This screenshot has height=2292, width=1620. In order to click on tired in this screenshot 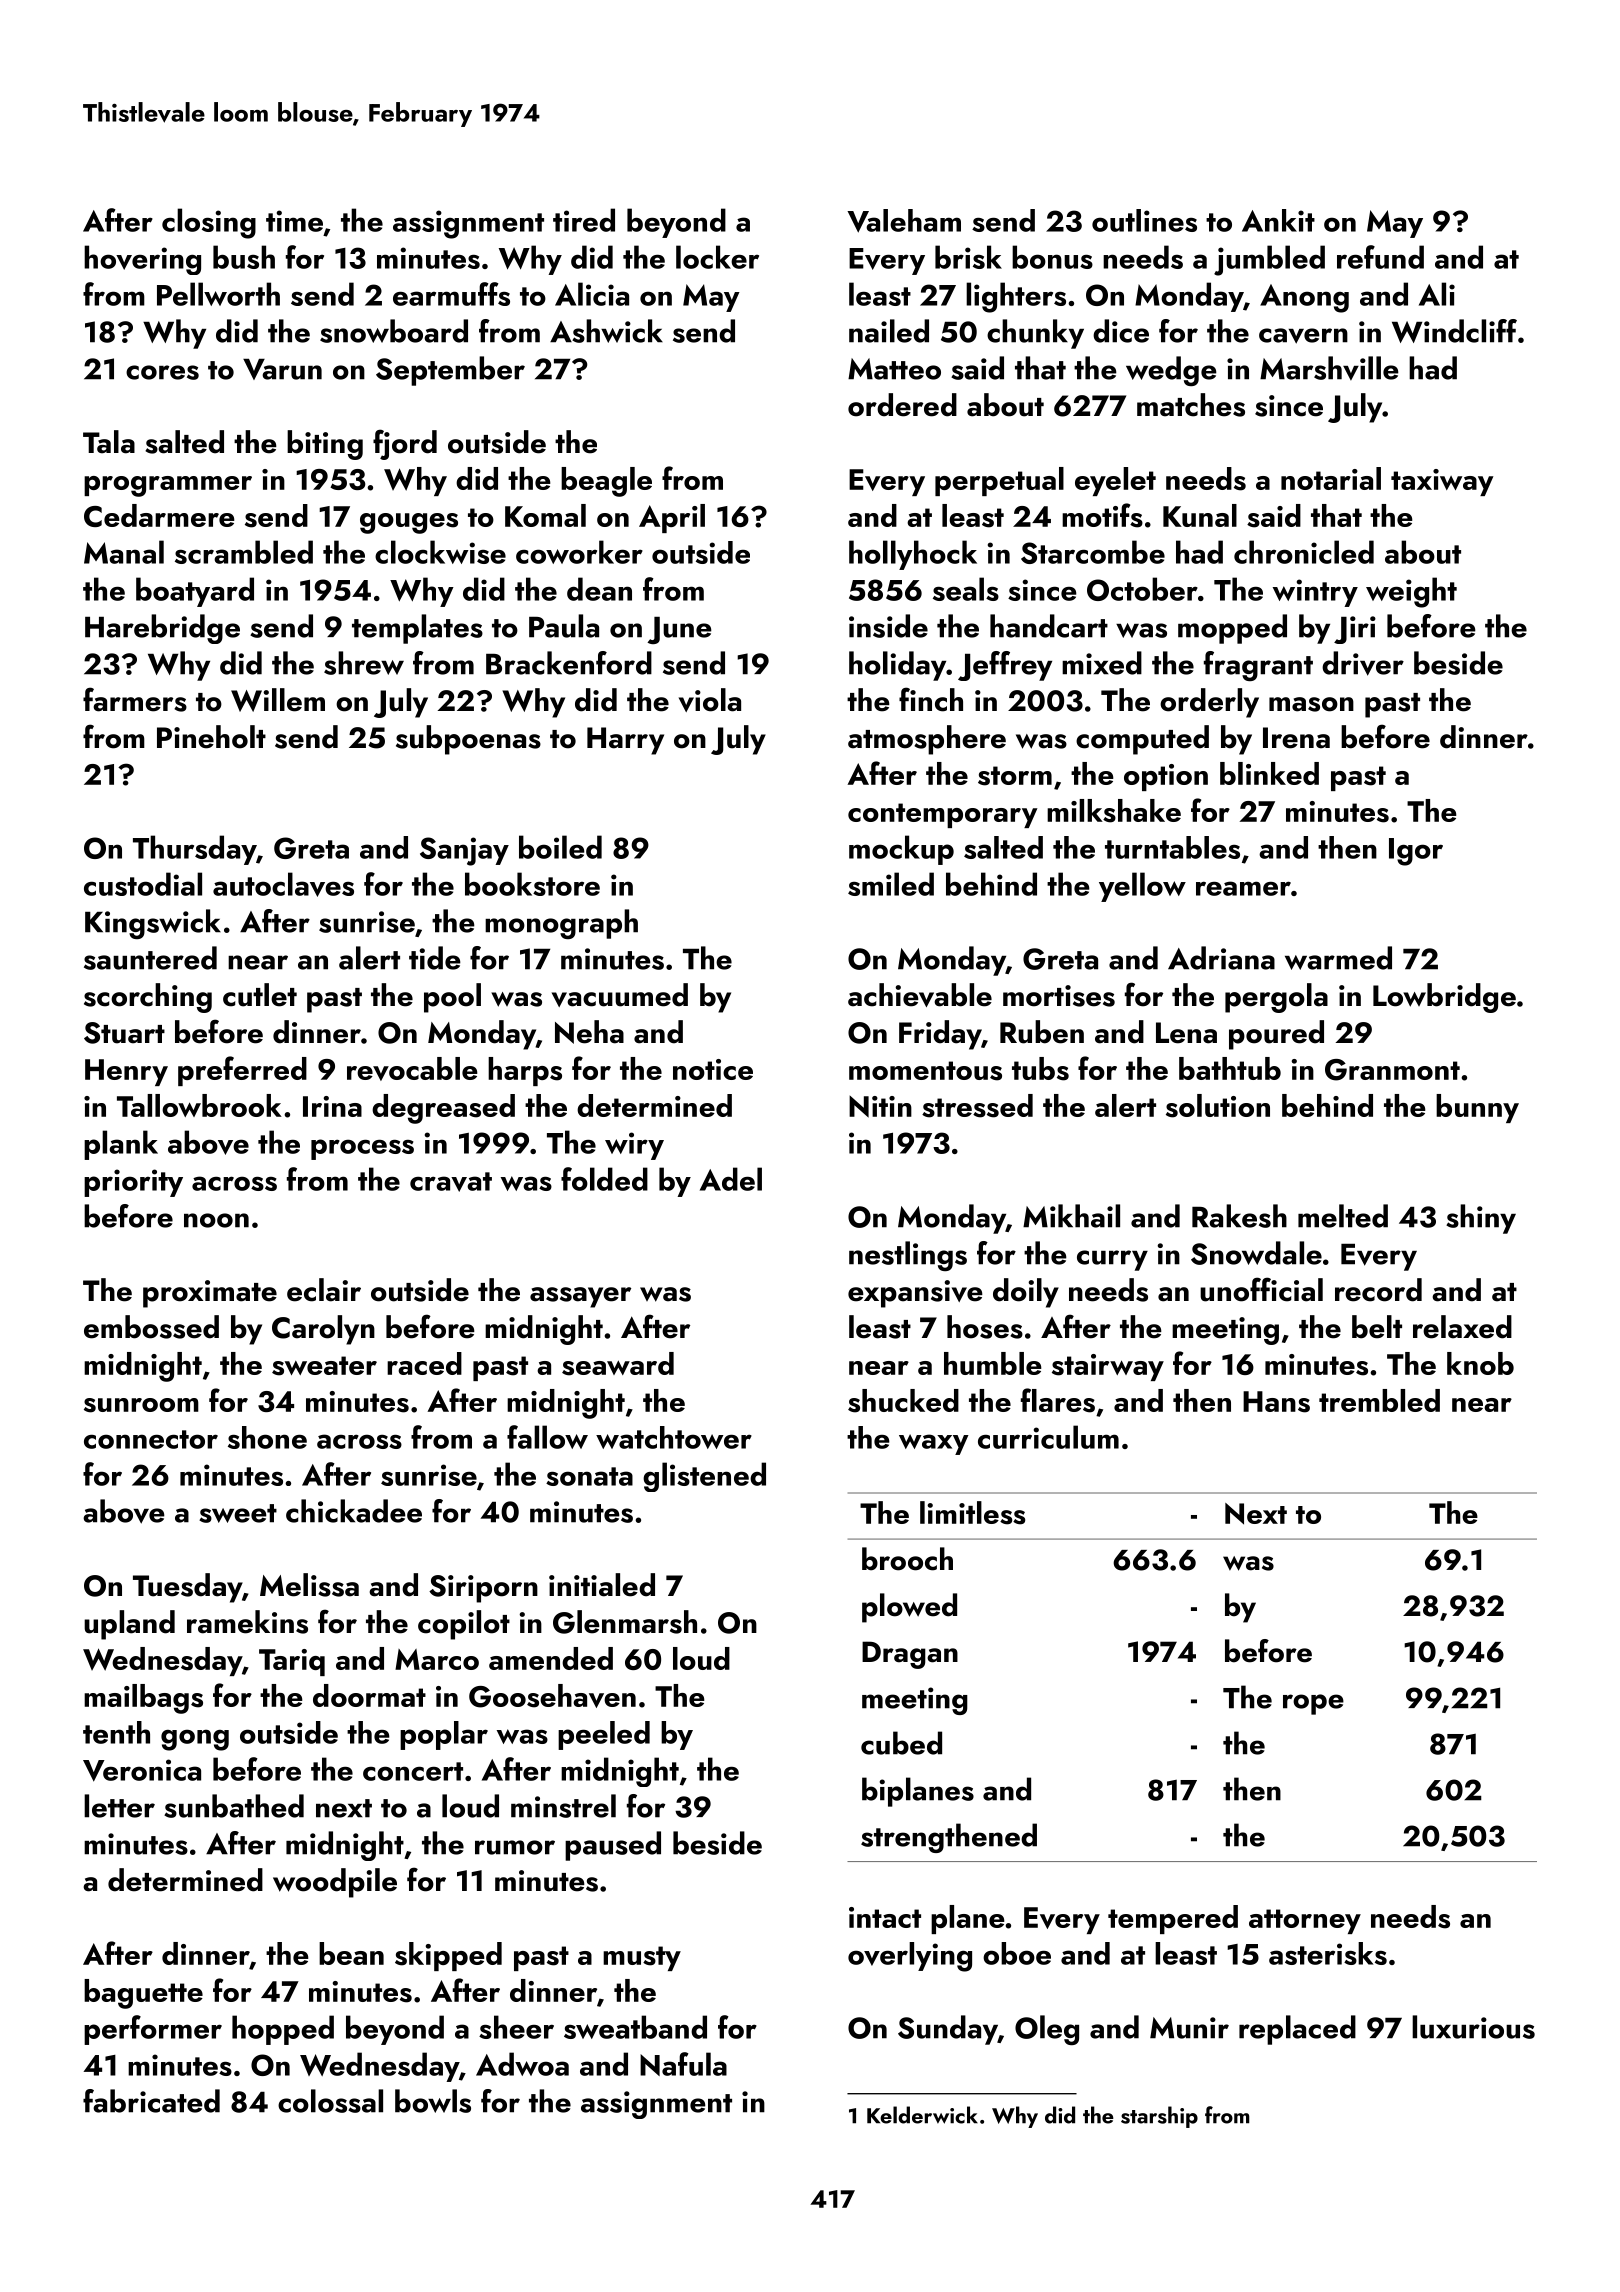, I will do `click(584, 220)`.
